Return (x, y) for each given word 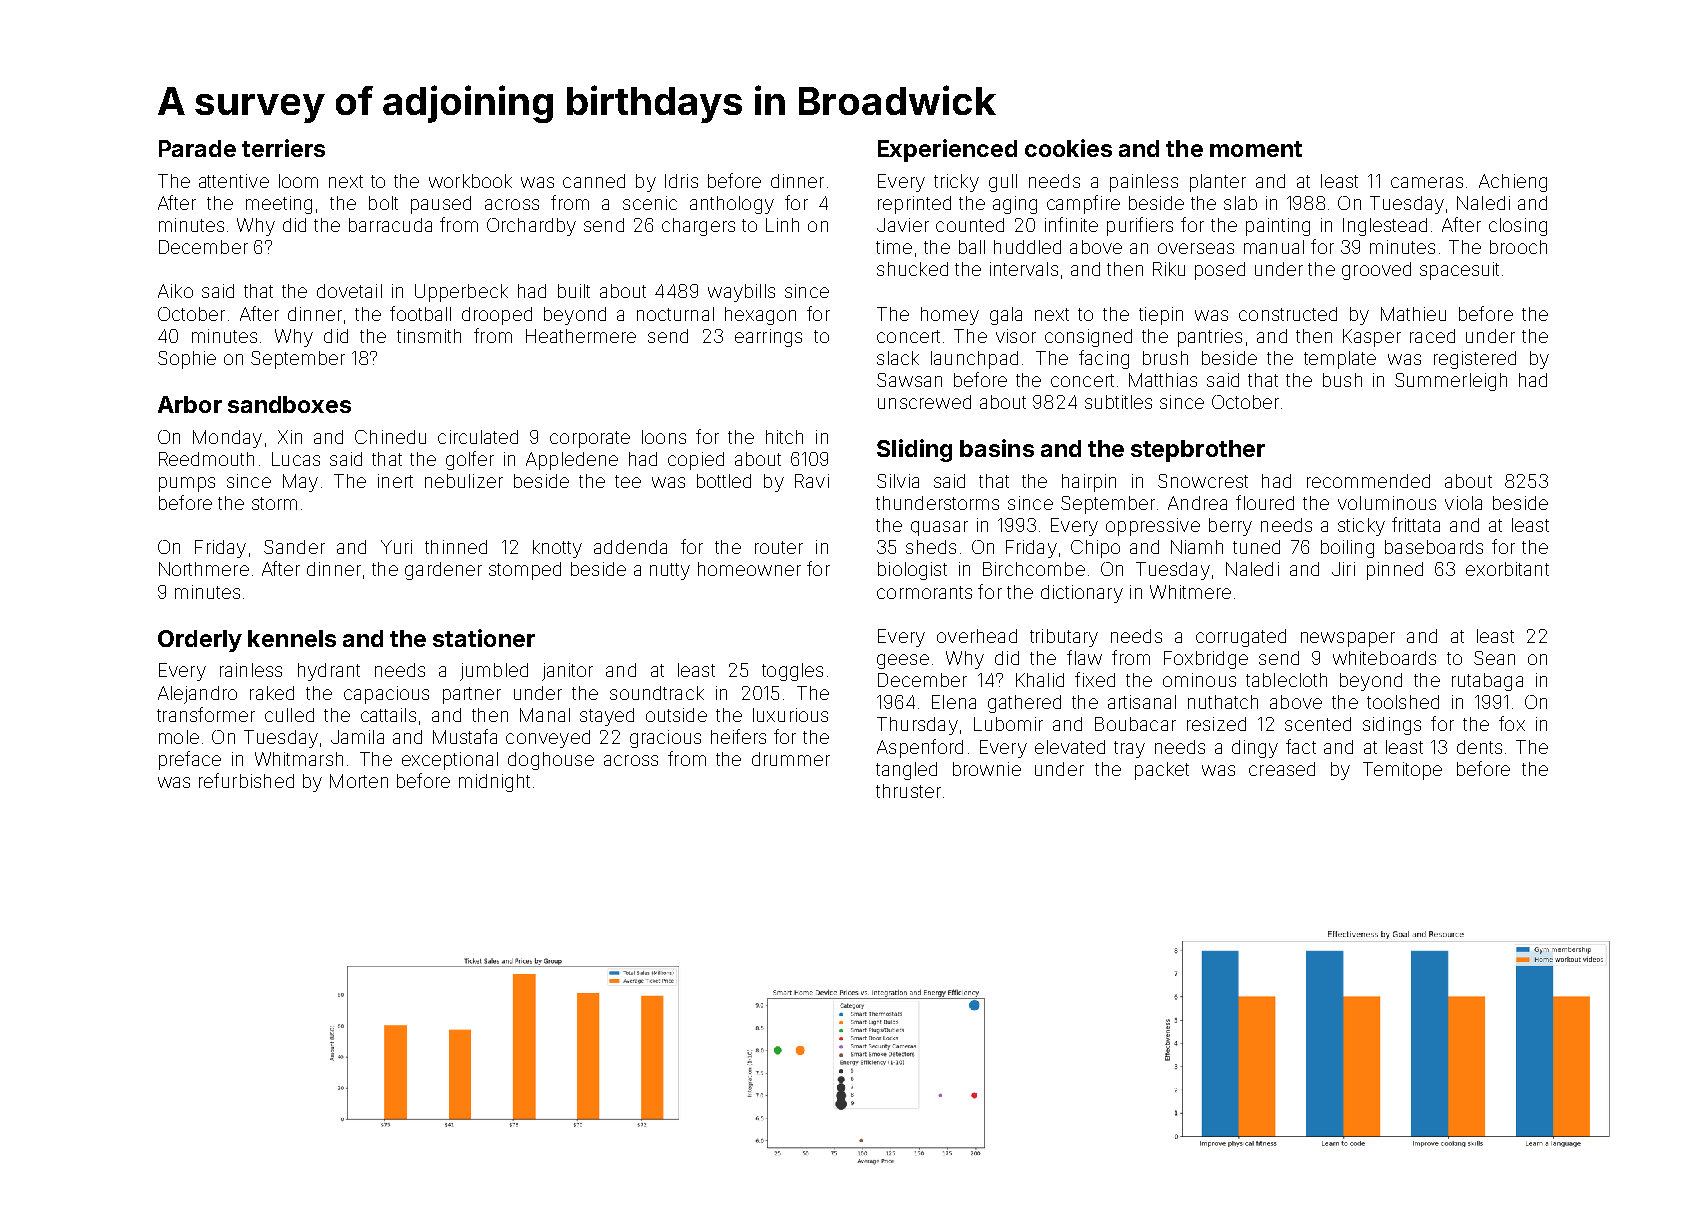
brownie (987, 769)
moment (1256, 149)
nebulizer (464, 481)
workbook (470, 181)
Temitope (1402, 771)
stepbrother (1198, 451)
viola (1463, 503)
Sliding (914, 450)
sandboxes (289, 404)
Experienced (947, 150)
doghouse (551, 761)
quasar (939, 528)
